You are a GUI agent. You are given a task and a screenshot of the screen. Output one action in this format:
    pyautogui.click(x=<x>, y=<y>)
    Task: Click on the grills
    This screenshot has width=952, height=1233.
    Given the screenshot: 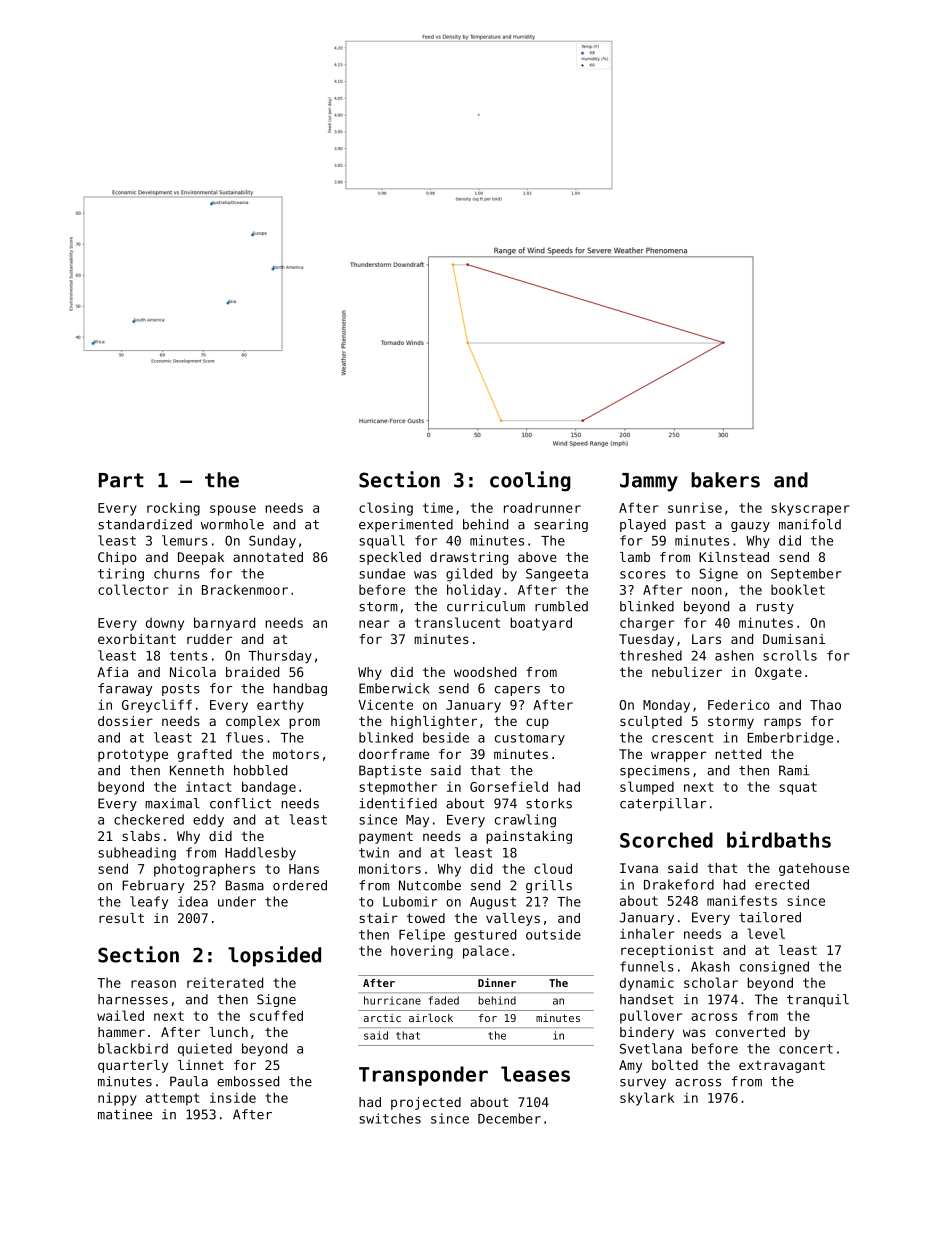 What is the action you would take?
    pyautogui.click(x=549, y=886)
